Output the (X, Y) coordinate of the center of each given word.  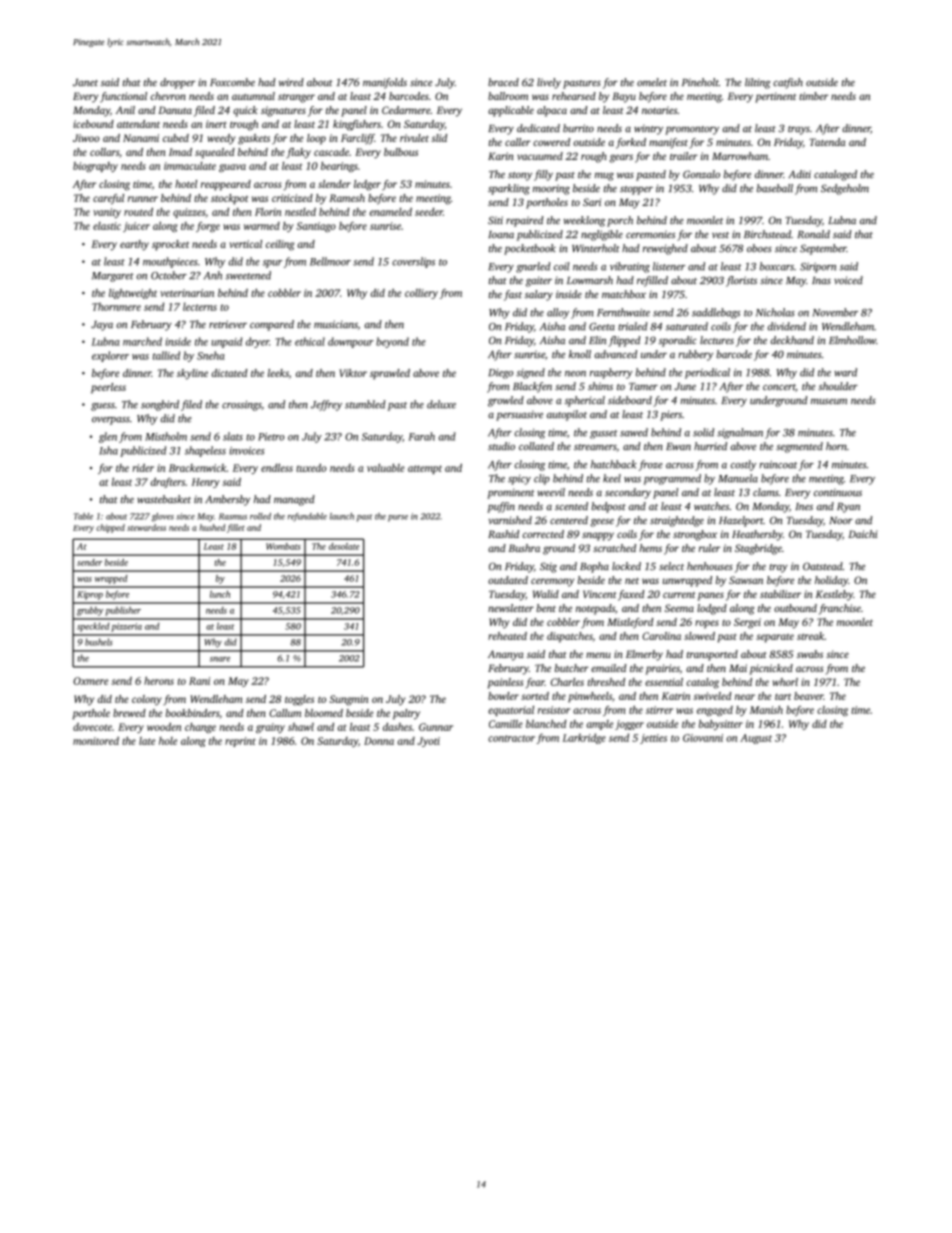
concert (779, 388)
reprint (240, 742)
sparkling (509, 189)
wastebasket (164, 499)
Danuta (175, 110)
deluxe (441, 404)
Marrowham (740, 156)
